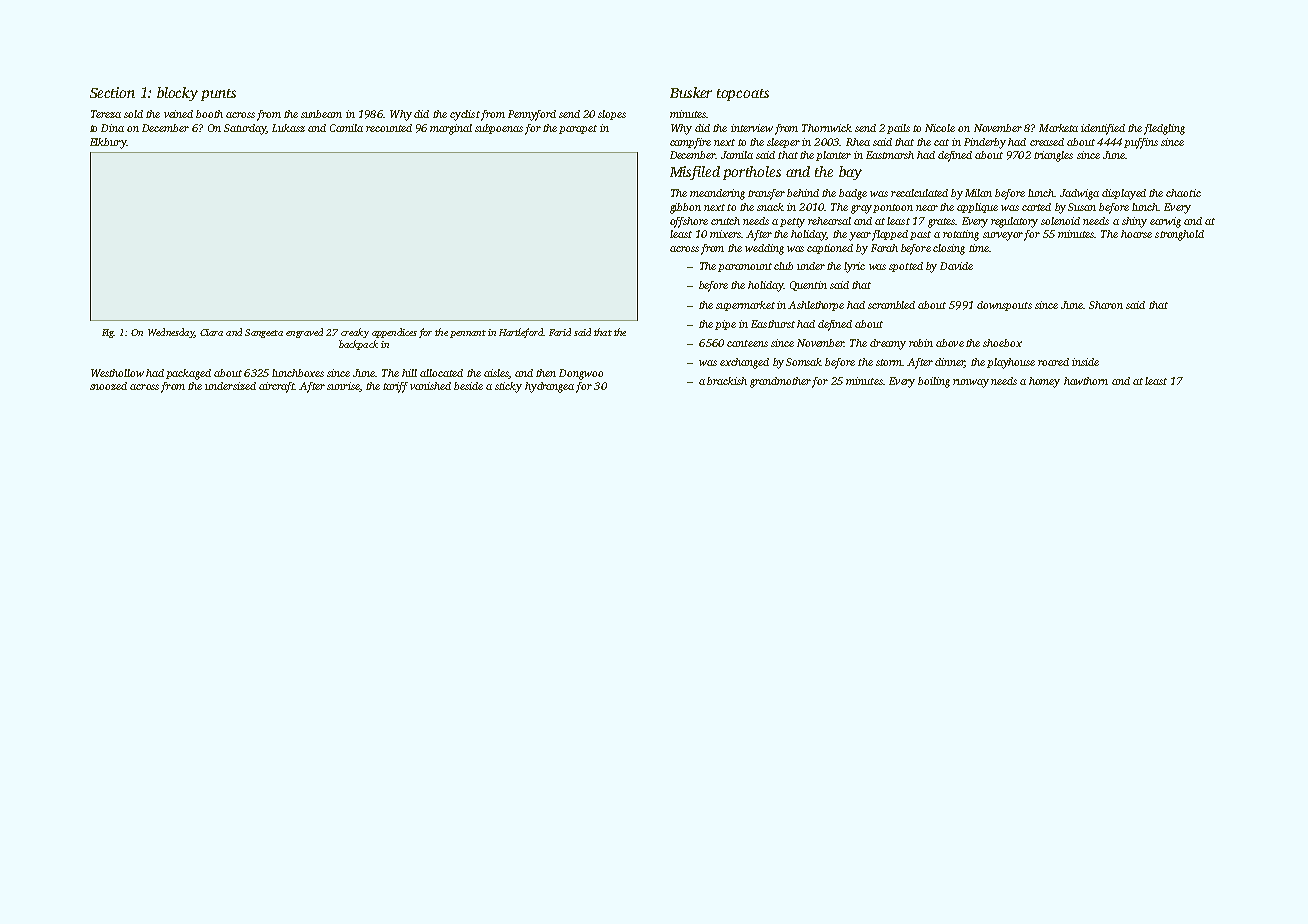  I want to click on snoozed, so click(108, 386).
